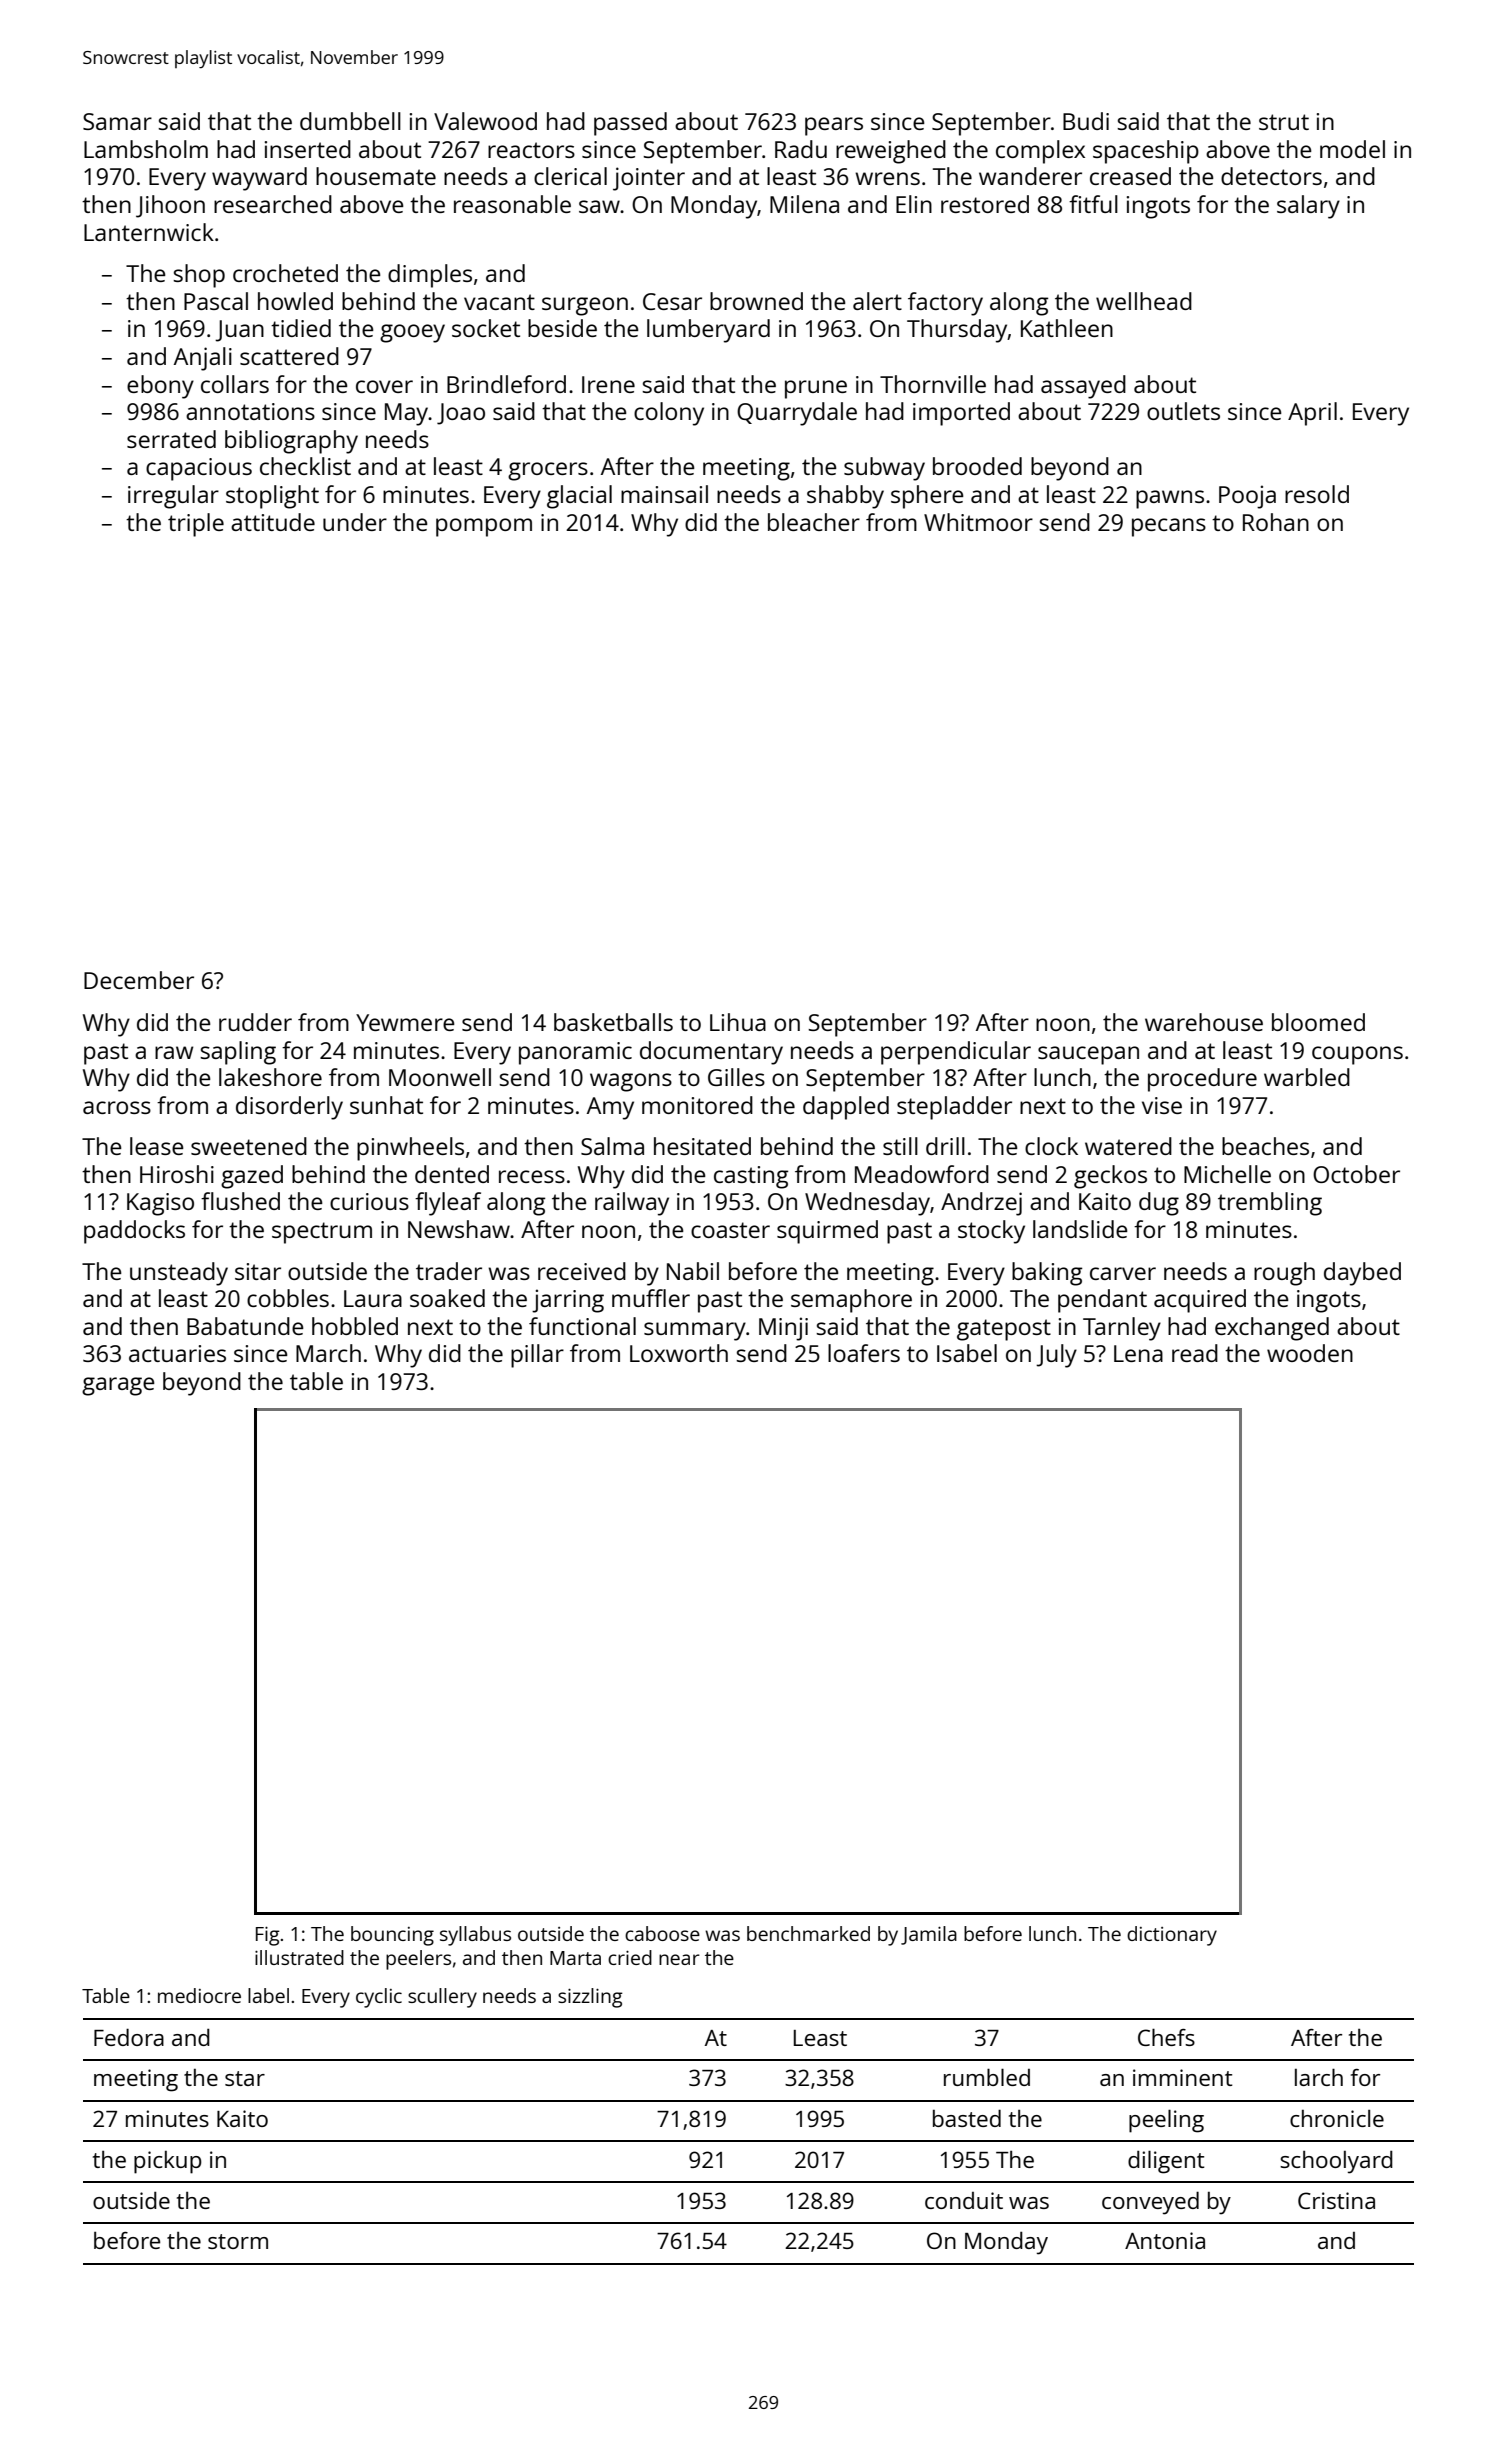  Describe the element at coordinates (1086, 121) in the document. I see `Budi` at that location.
